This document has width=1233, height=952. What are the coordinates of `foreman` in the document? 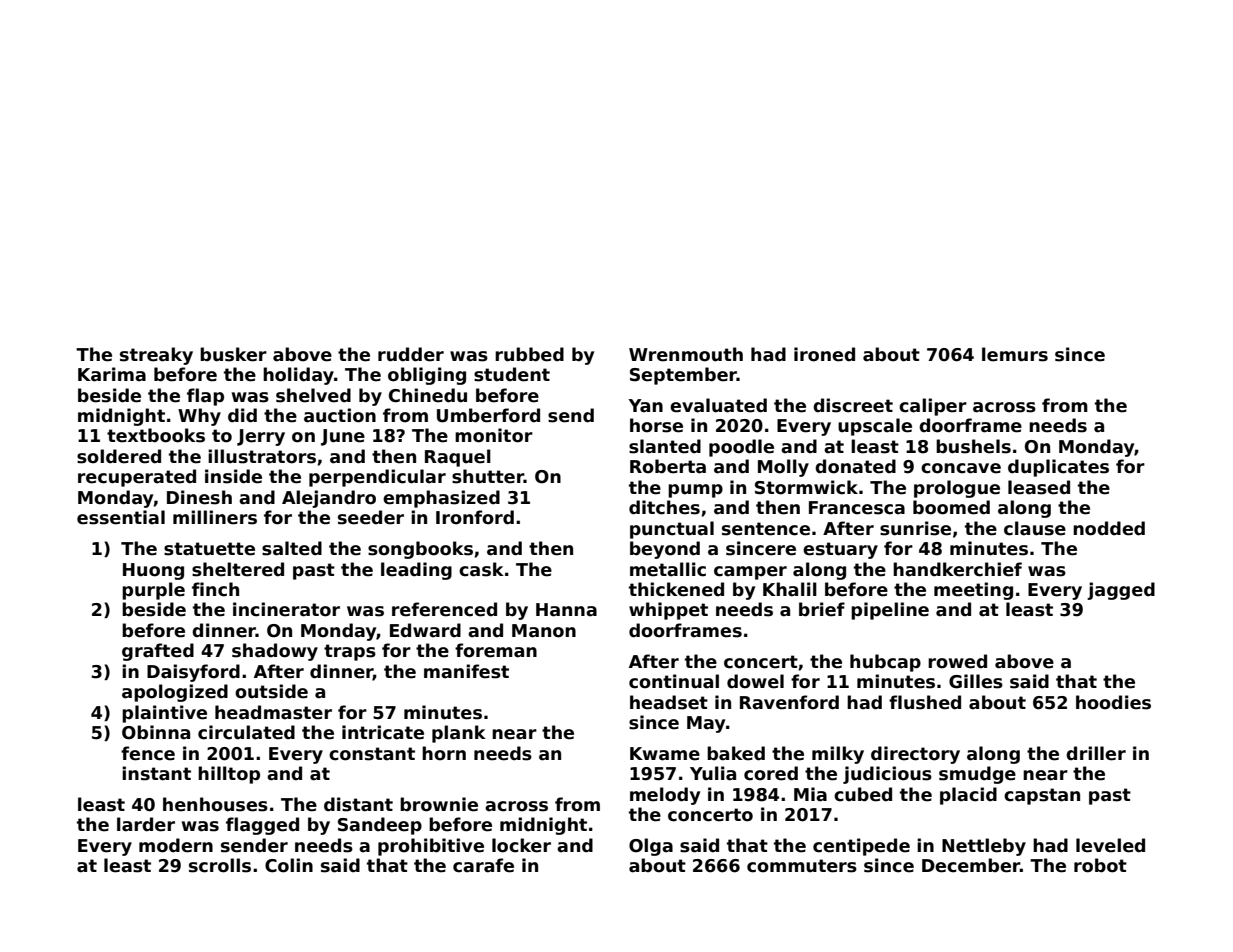 It's located at (496, 650).
